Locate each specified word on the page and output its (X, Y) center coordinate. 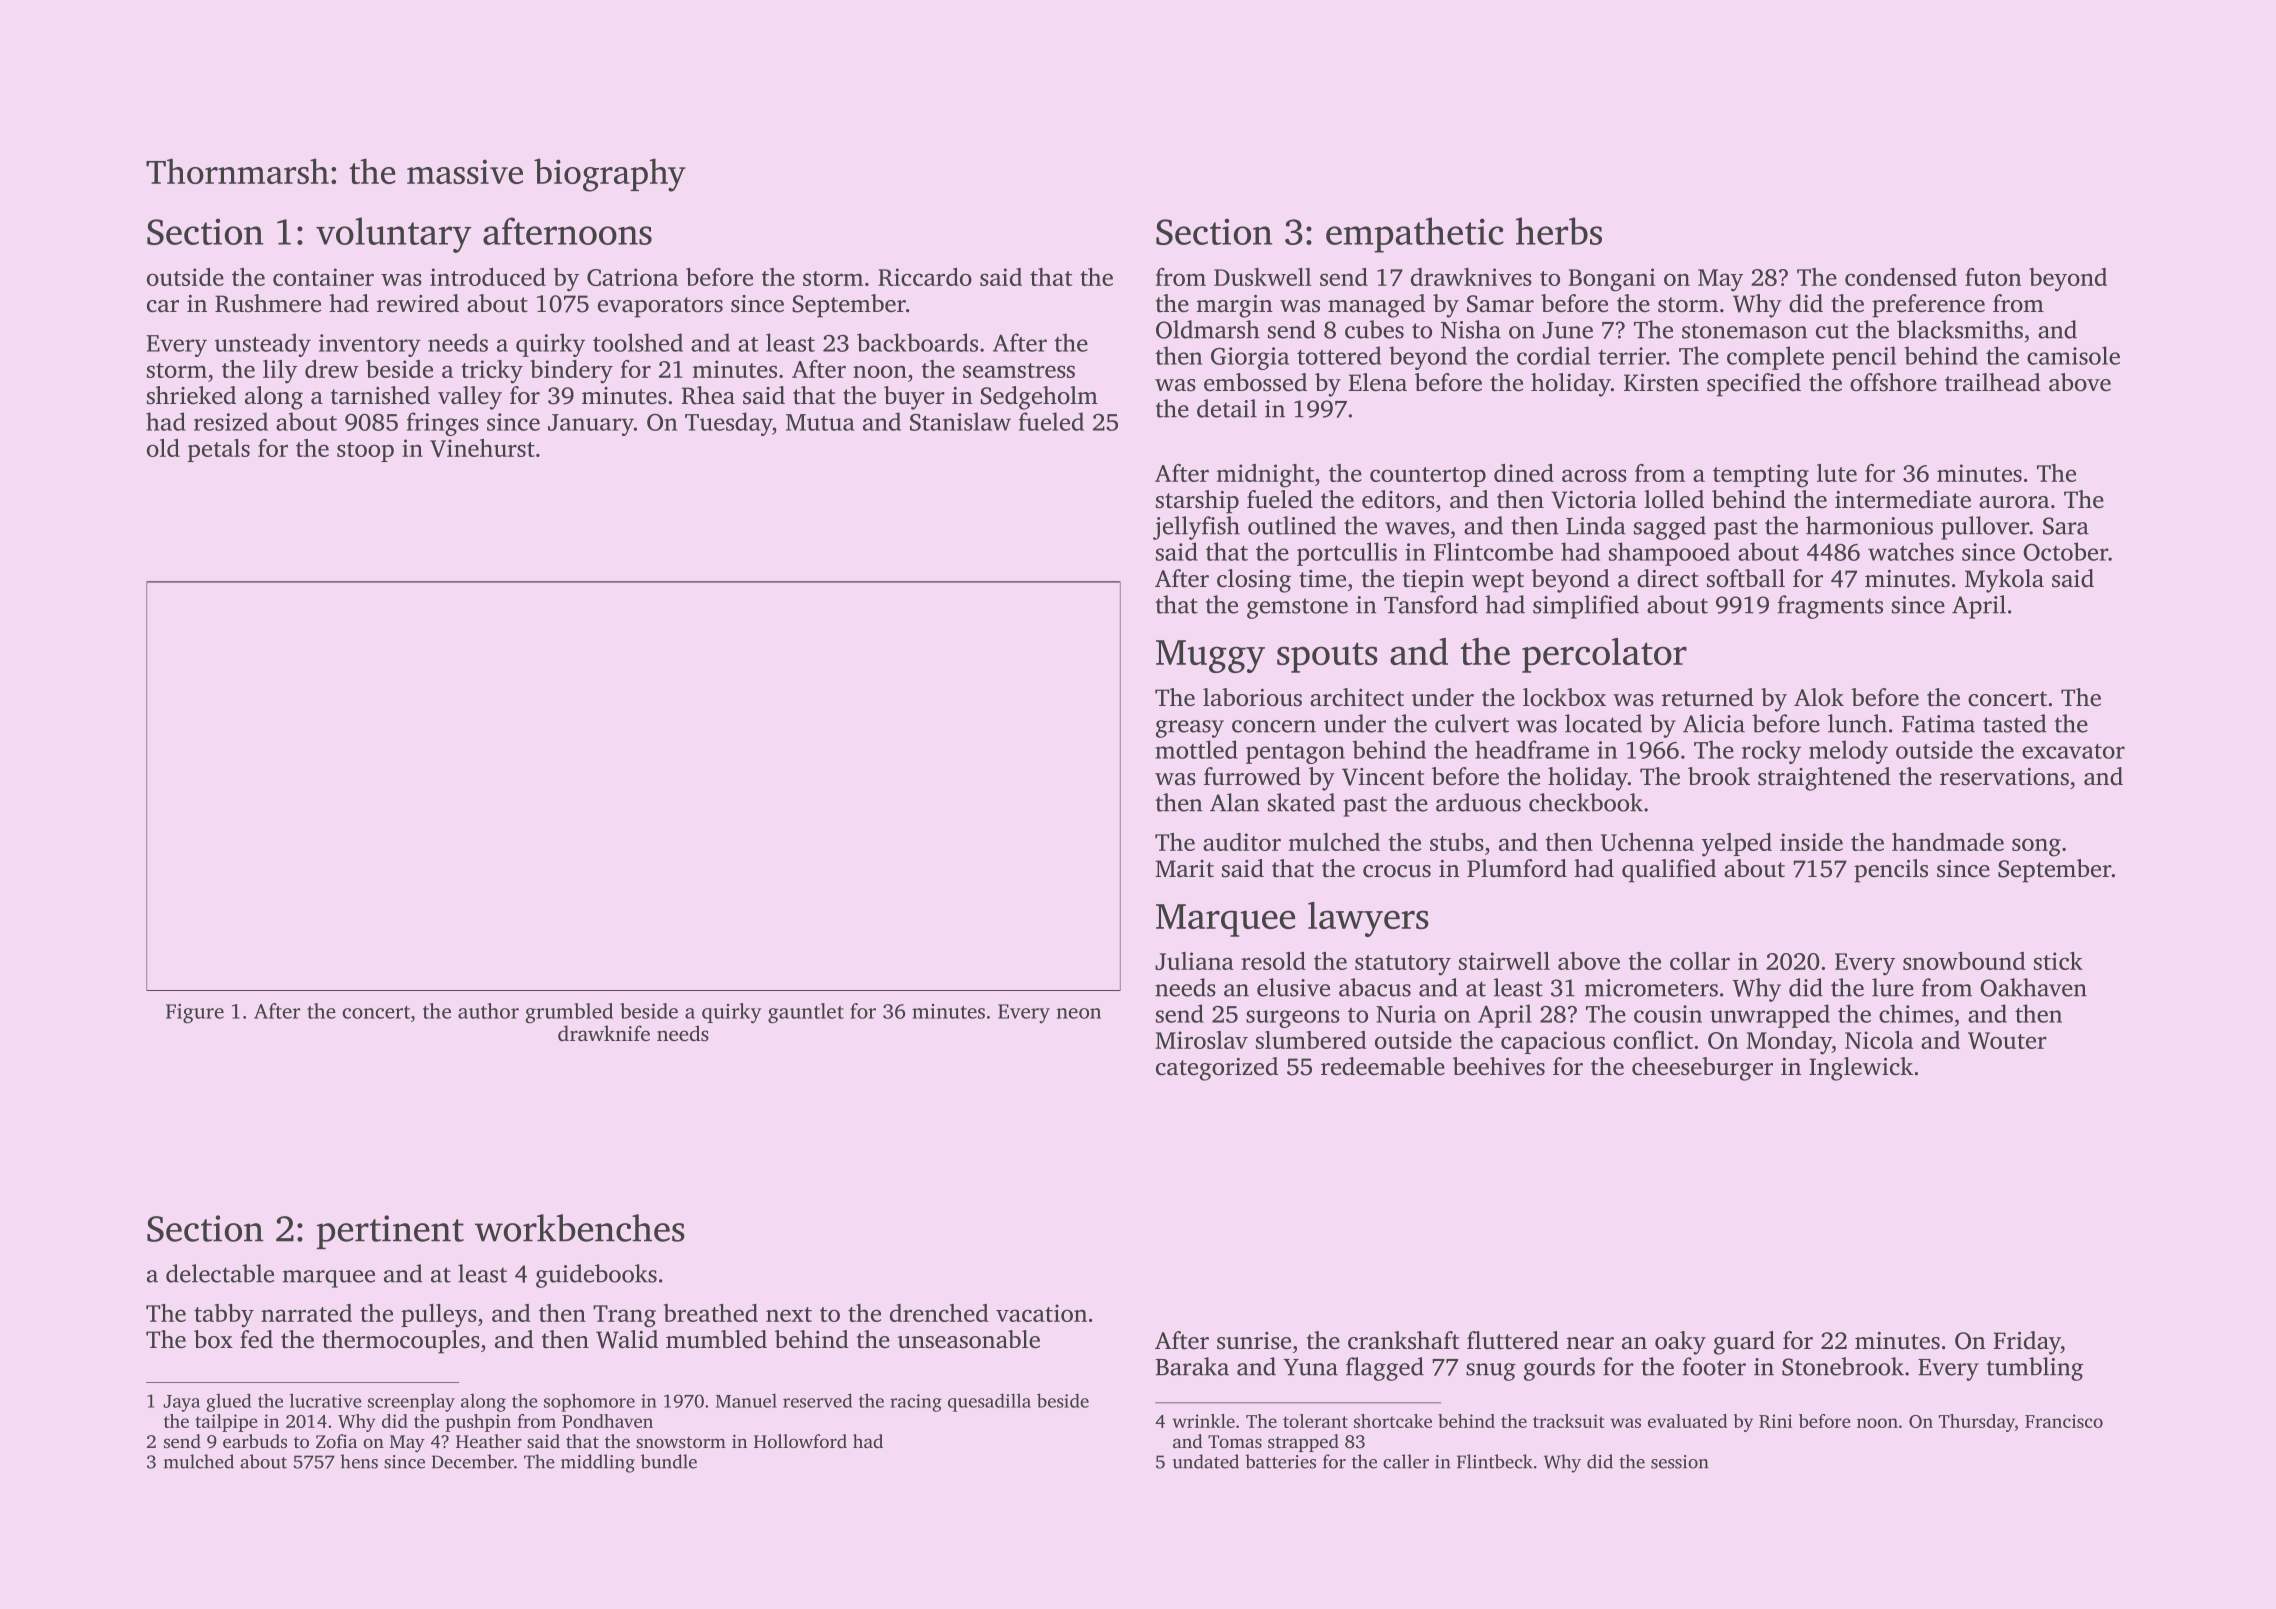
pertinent (390, 1232)
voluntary (394, 235)
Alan (1234, 802)
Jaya (181, 1403)
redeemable (1383, 1066)
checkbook (1586, 802)
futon (1993, 277)
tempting (1761, 476)
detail (1227, 408)
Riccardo (925, 277)
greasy (1190, 729)
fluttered (1513, 1340)
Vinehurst (482, 448)
